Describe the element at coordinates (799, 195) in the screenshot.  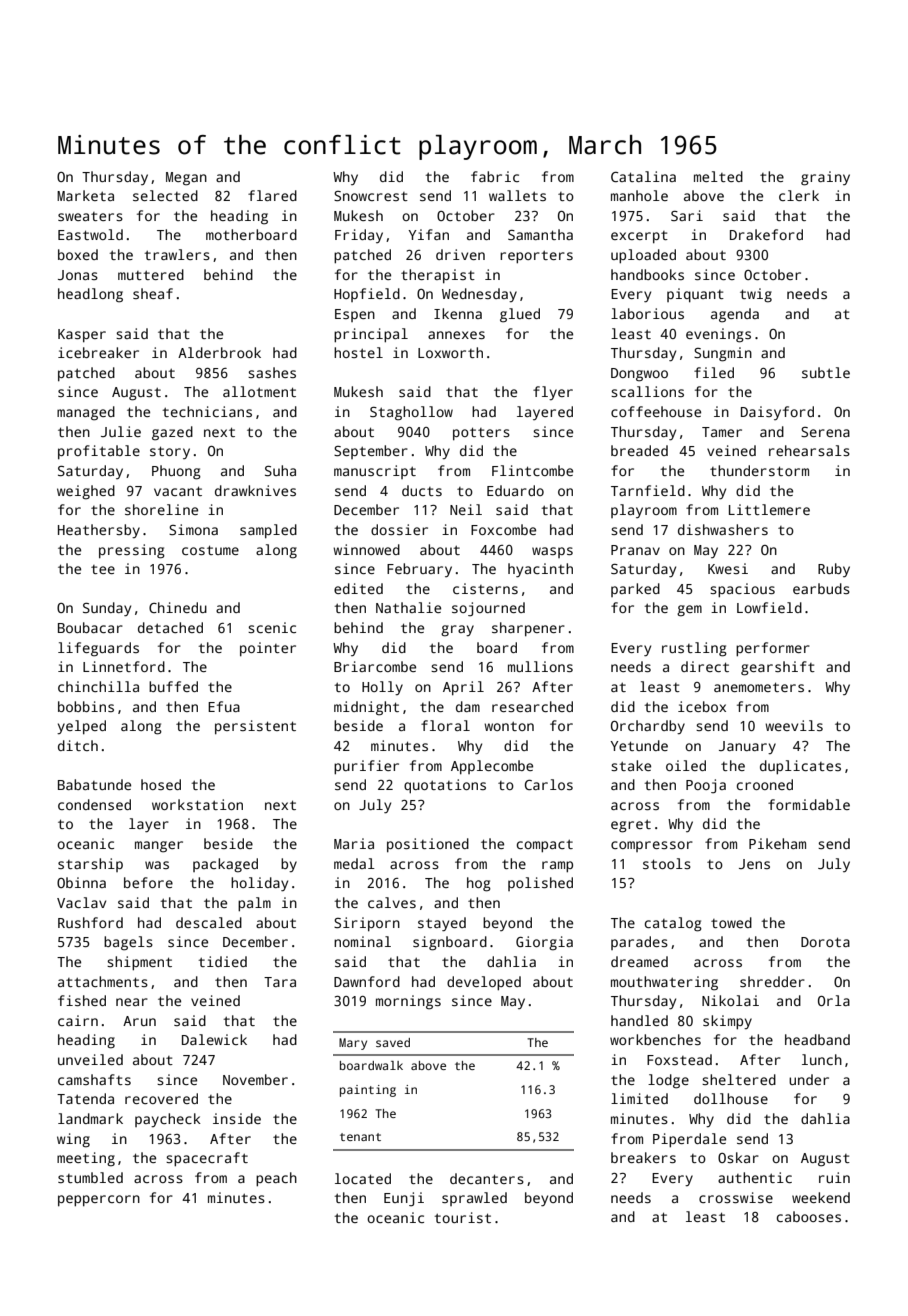
I see `clerk` at that location.
